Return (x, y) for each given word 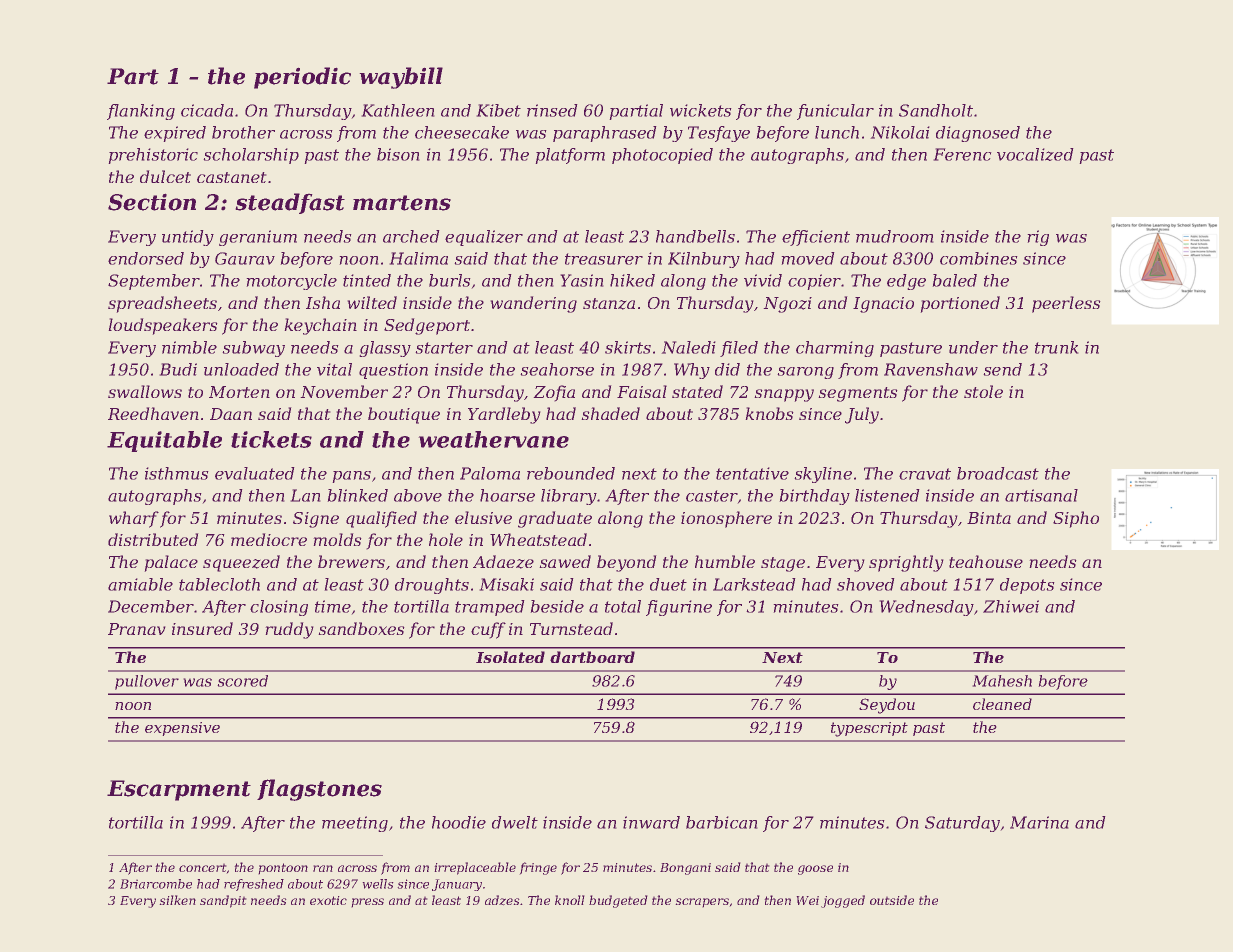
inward (651, 822)
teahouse (986, 561)
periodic (302, 78)
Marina (1039, 822)
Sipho (1076, 519)
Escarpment (179, 790)
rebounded (571, 473)
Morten (239, 392)
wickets (700, 110)
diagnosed (978, 134)
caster (712, 496)
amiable (140, 584)
